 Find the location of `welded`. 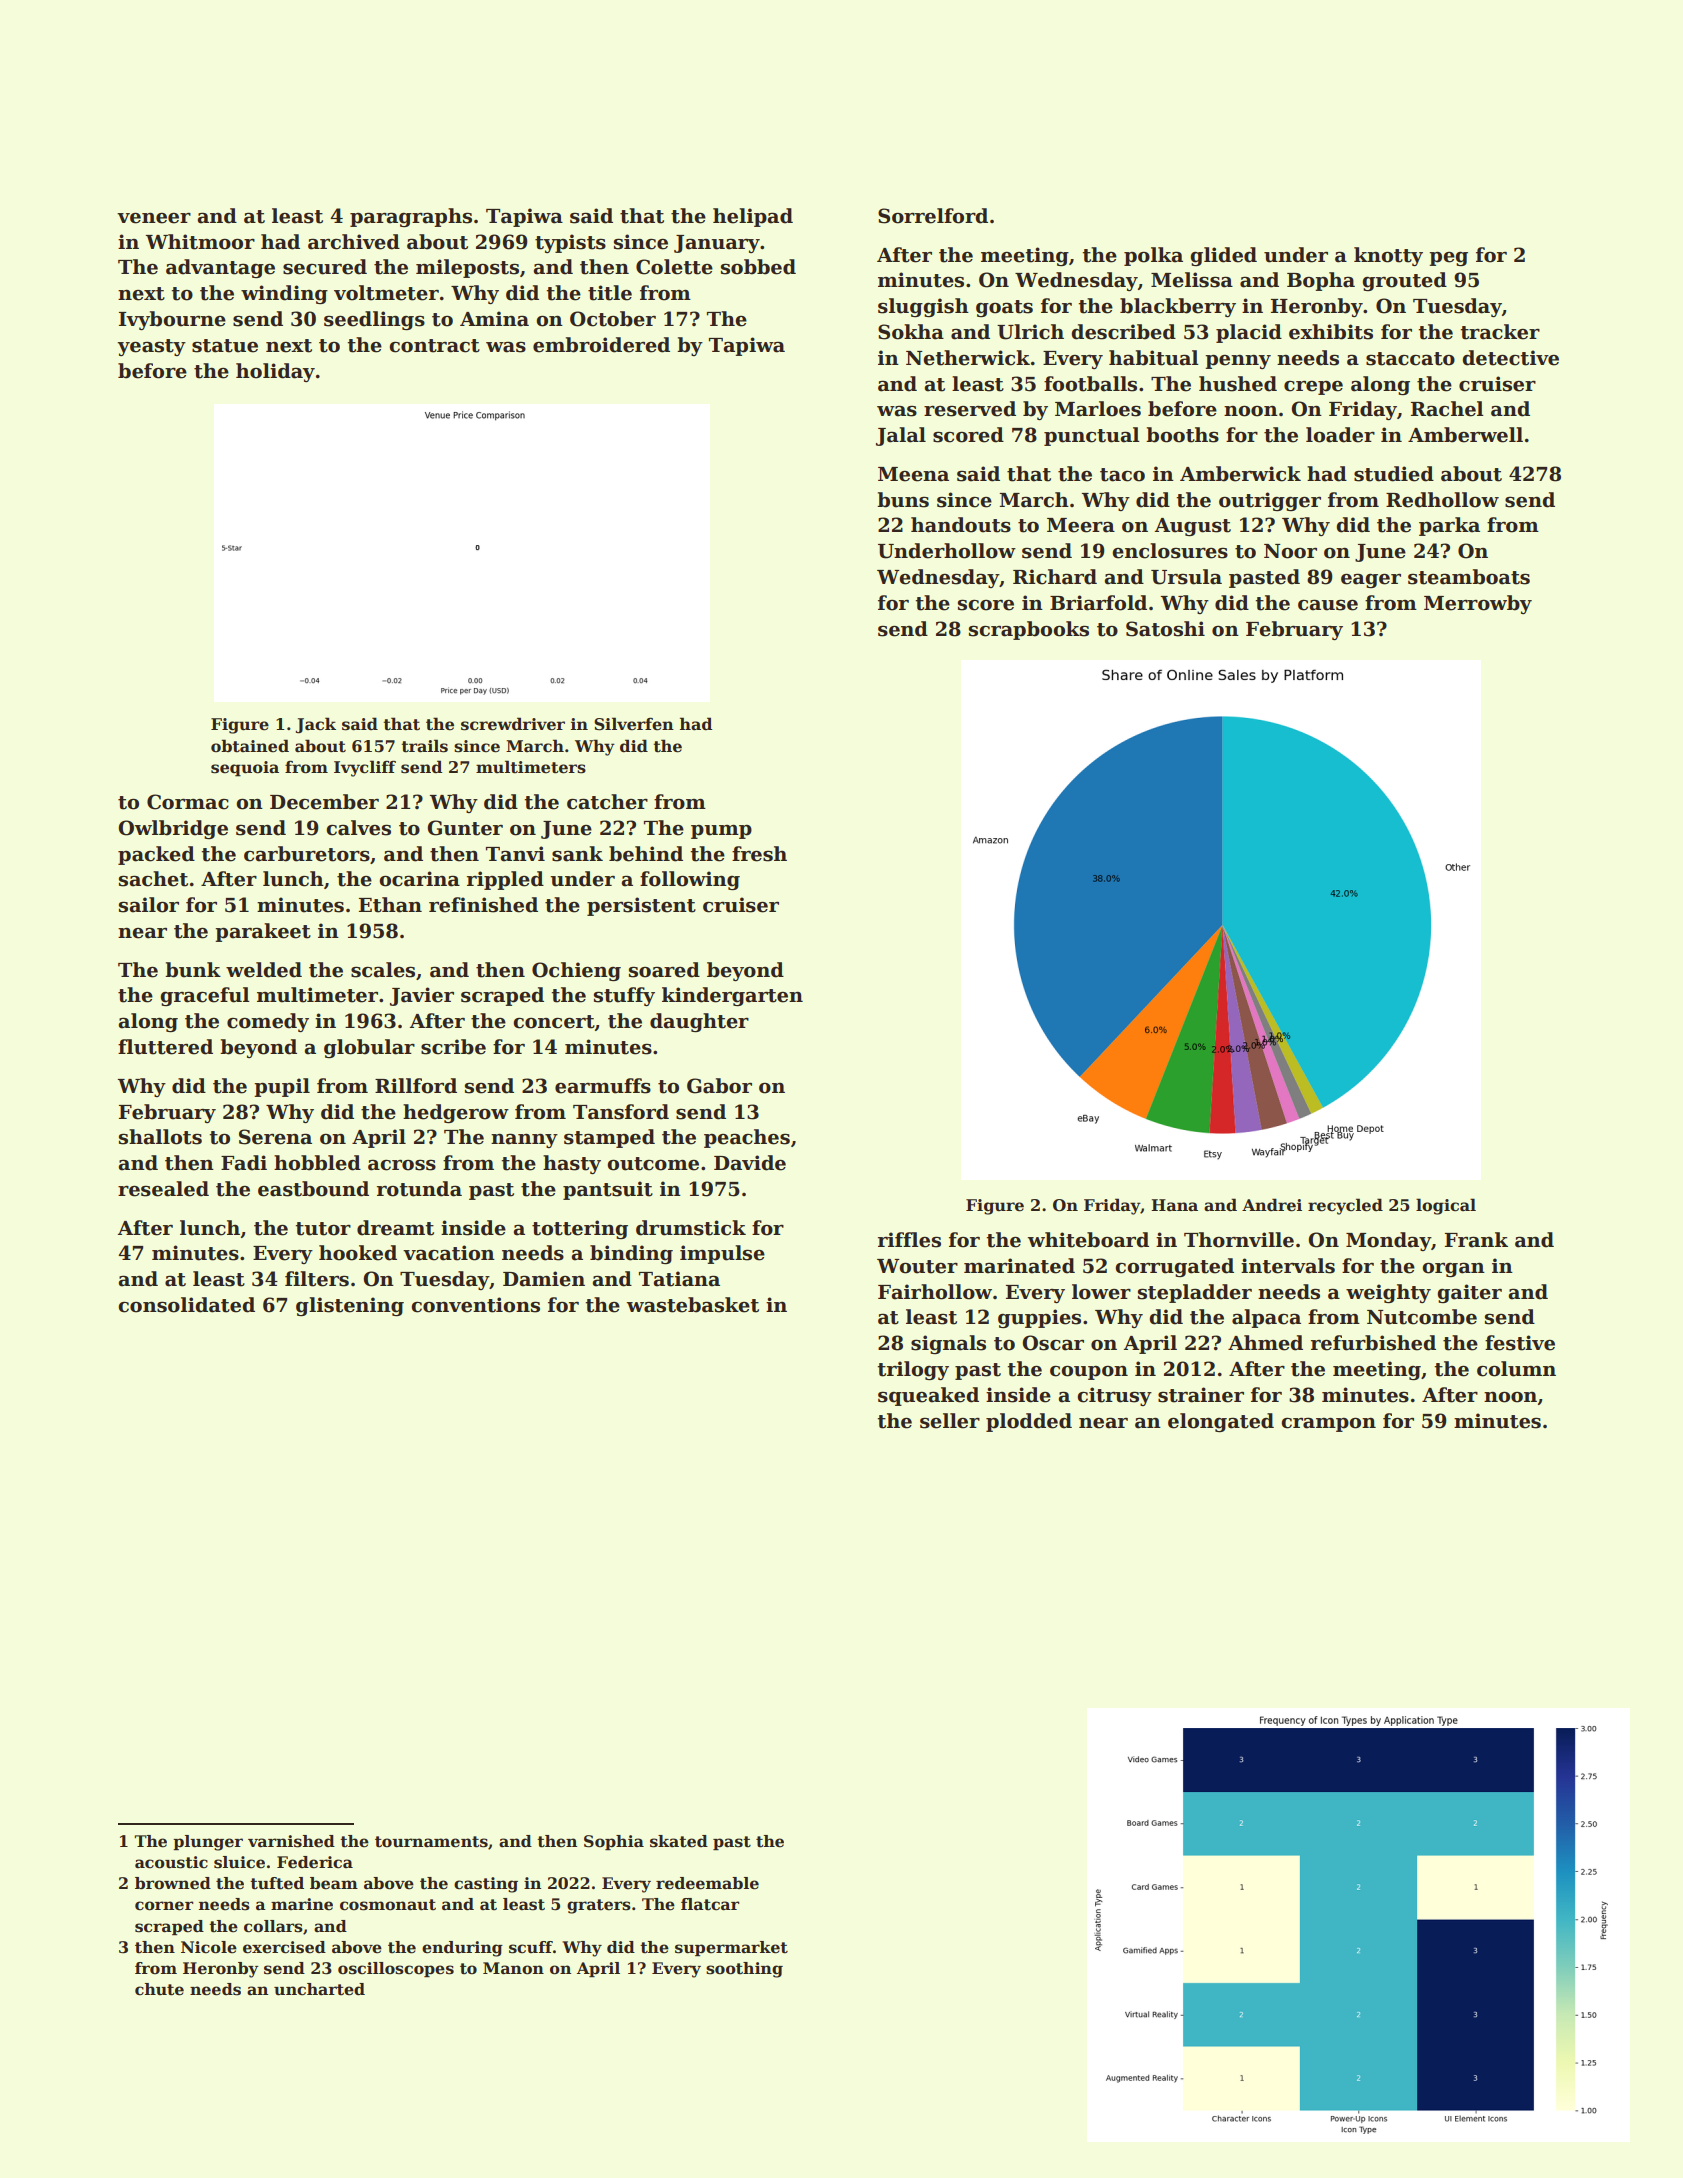

welded is located at coordinates (264, 970).
